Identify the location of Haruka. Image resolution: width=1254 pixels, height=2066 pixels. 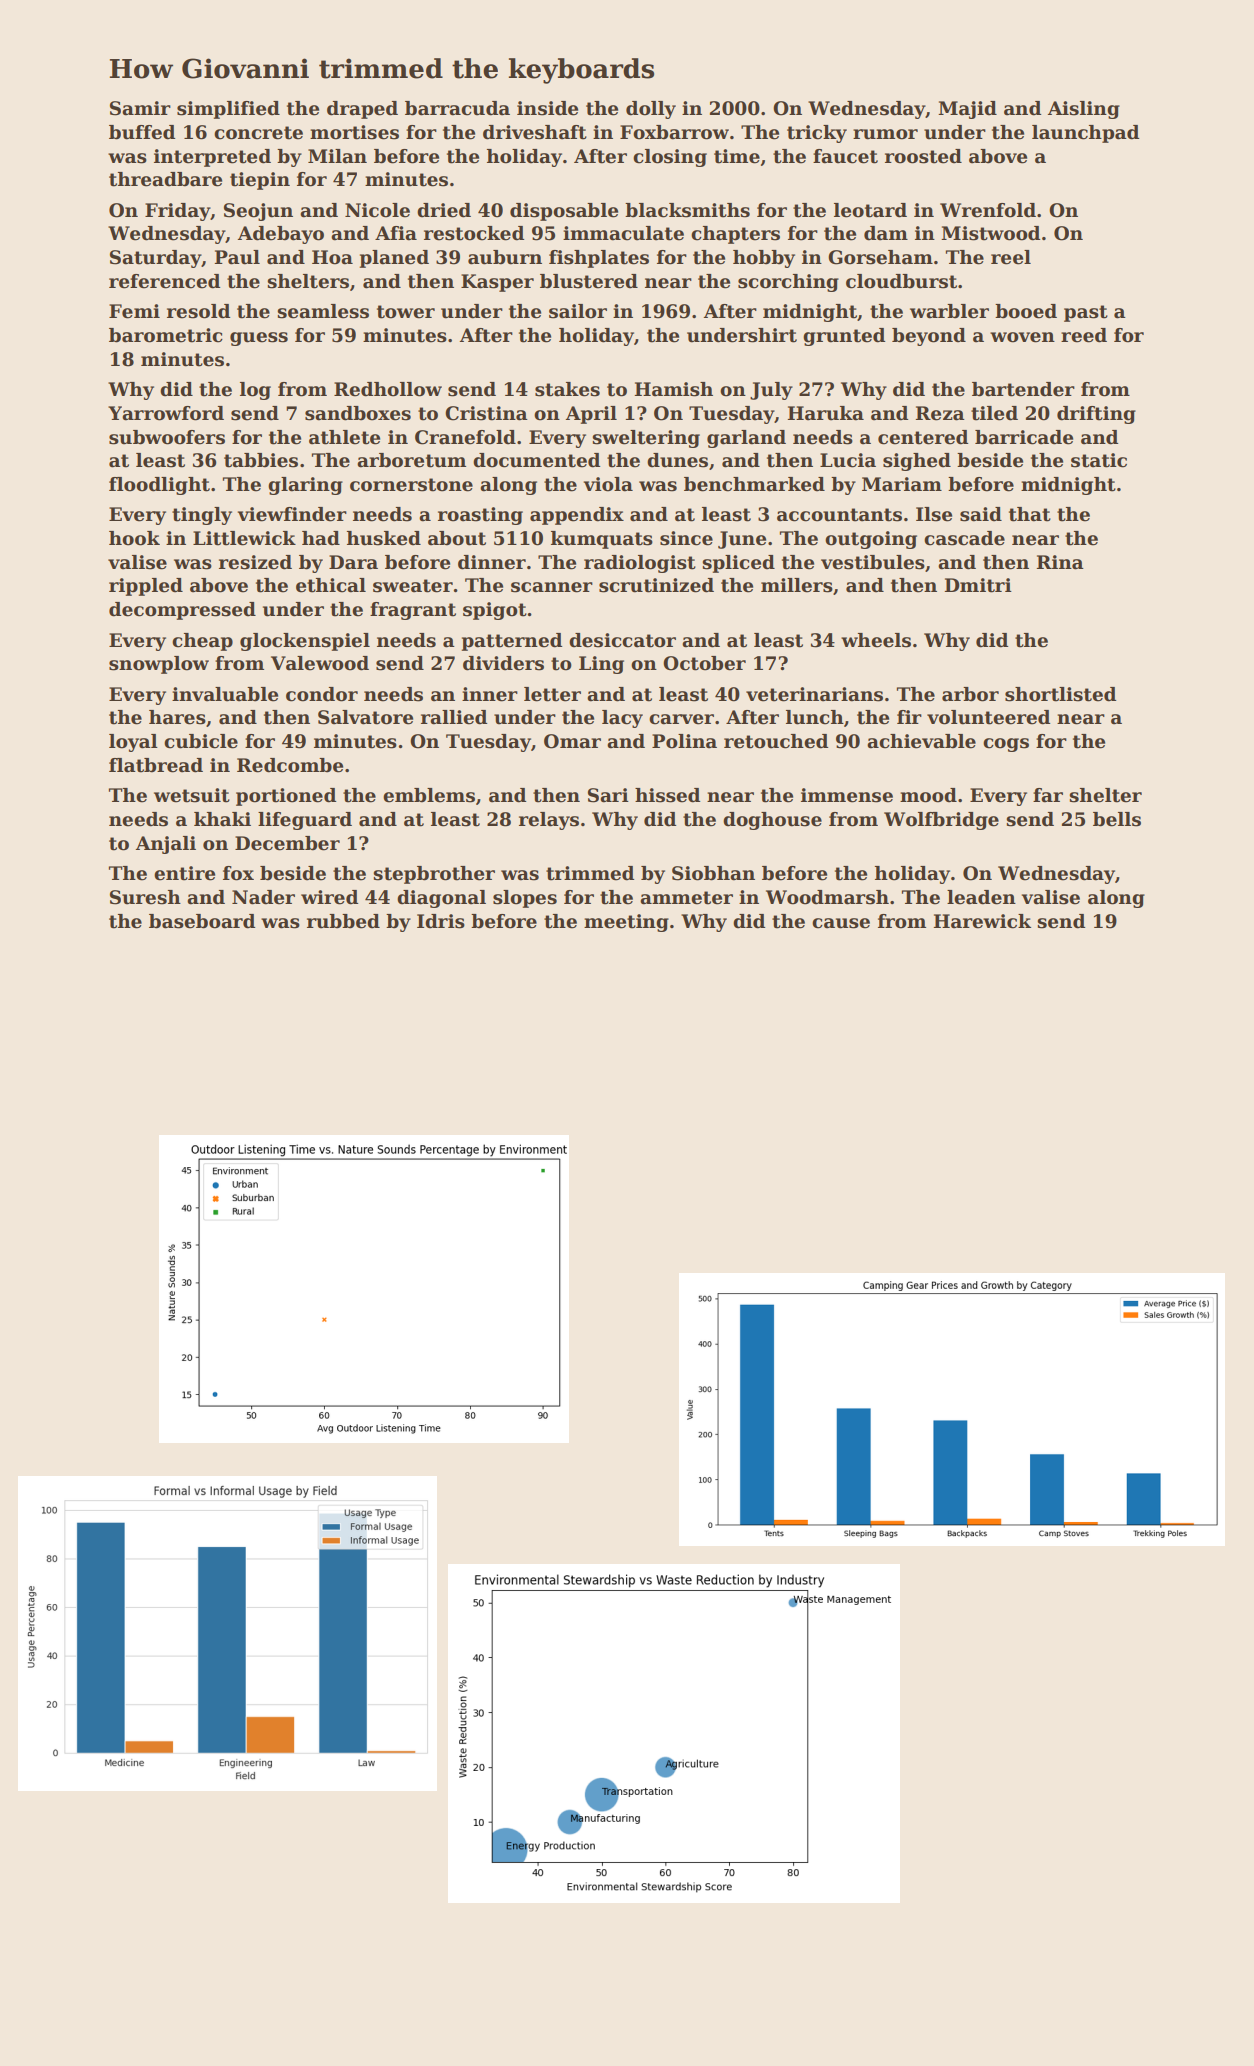
(826, 413).
